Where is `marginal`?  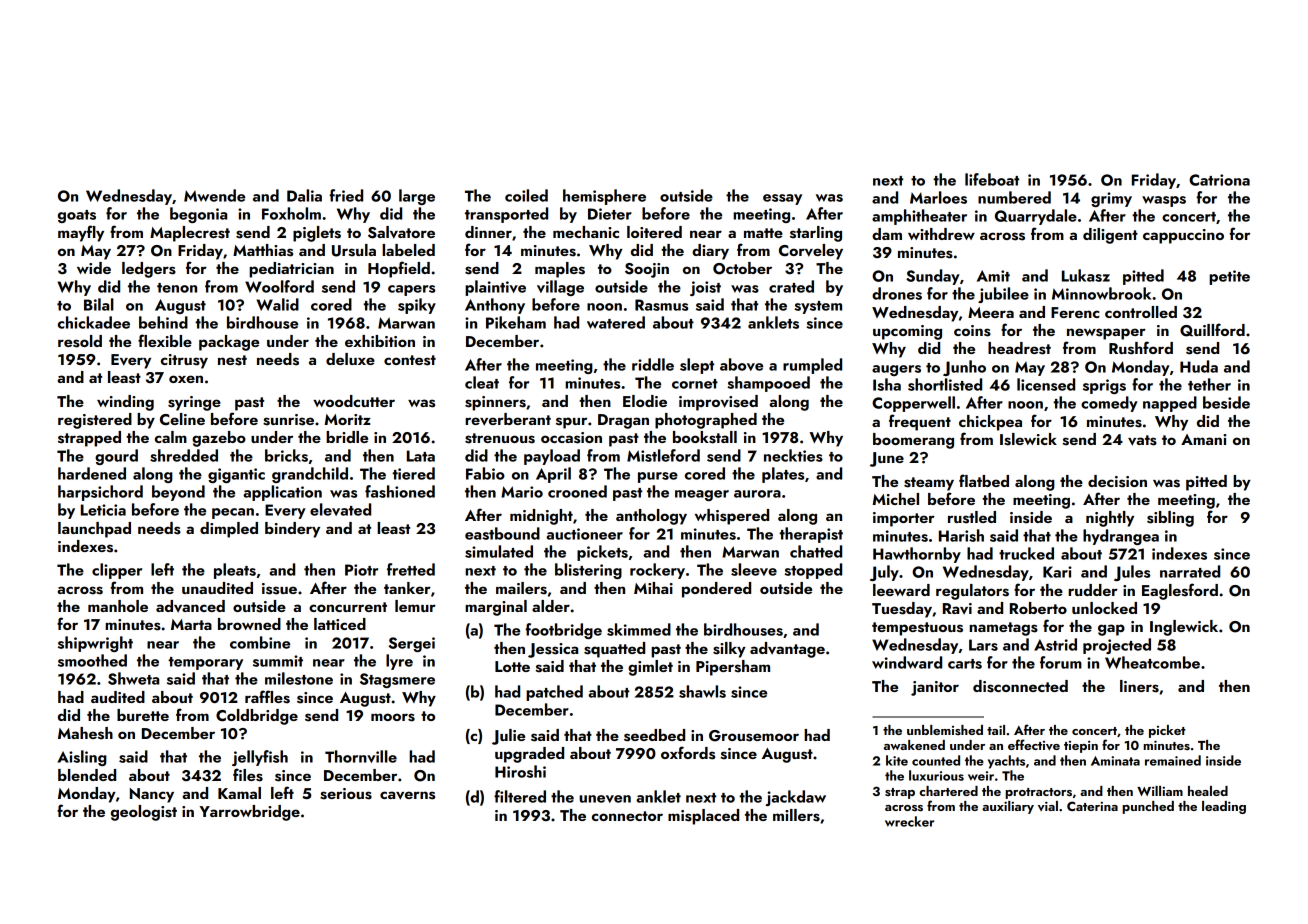
marginal is located at coordinates (496, 608).
